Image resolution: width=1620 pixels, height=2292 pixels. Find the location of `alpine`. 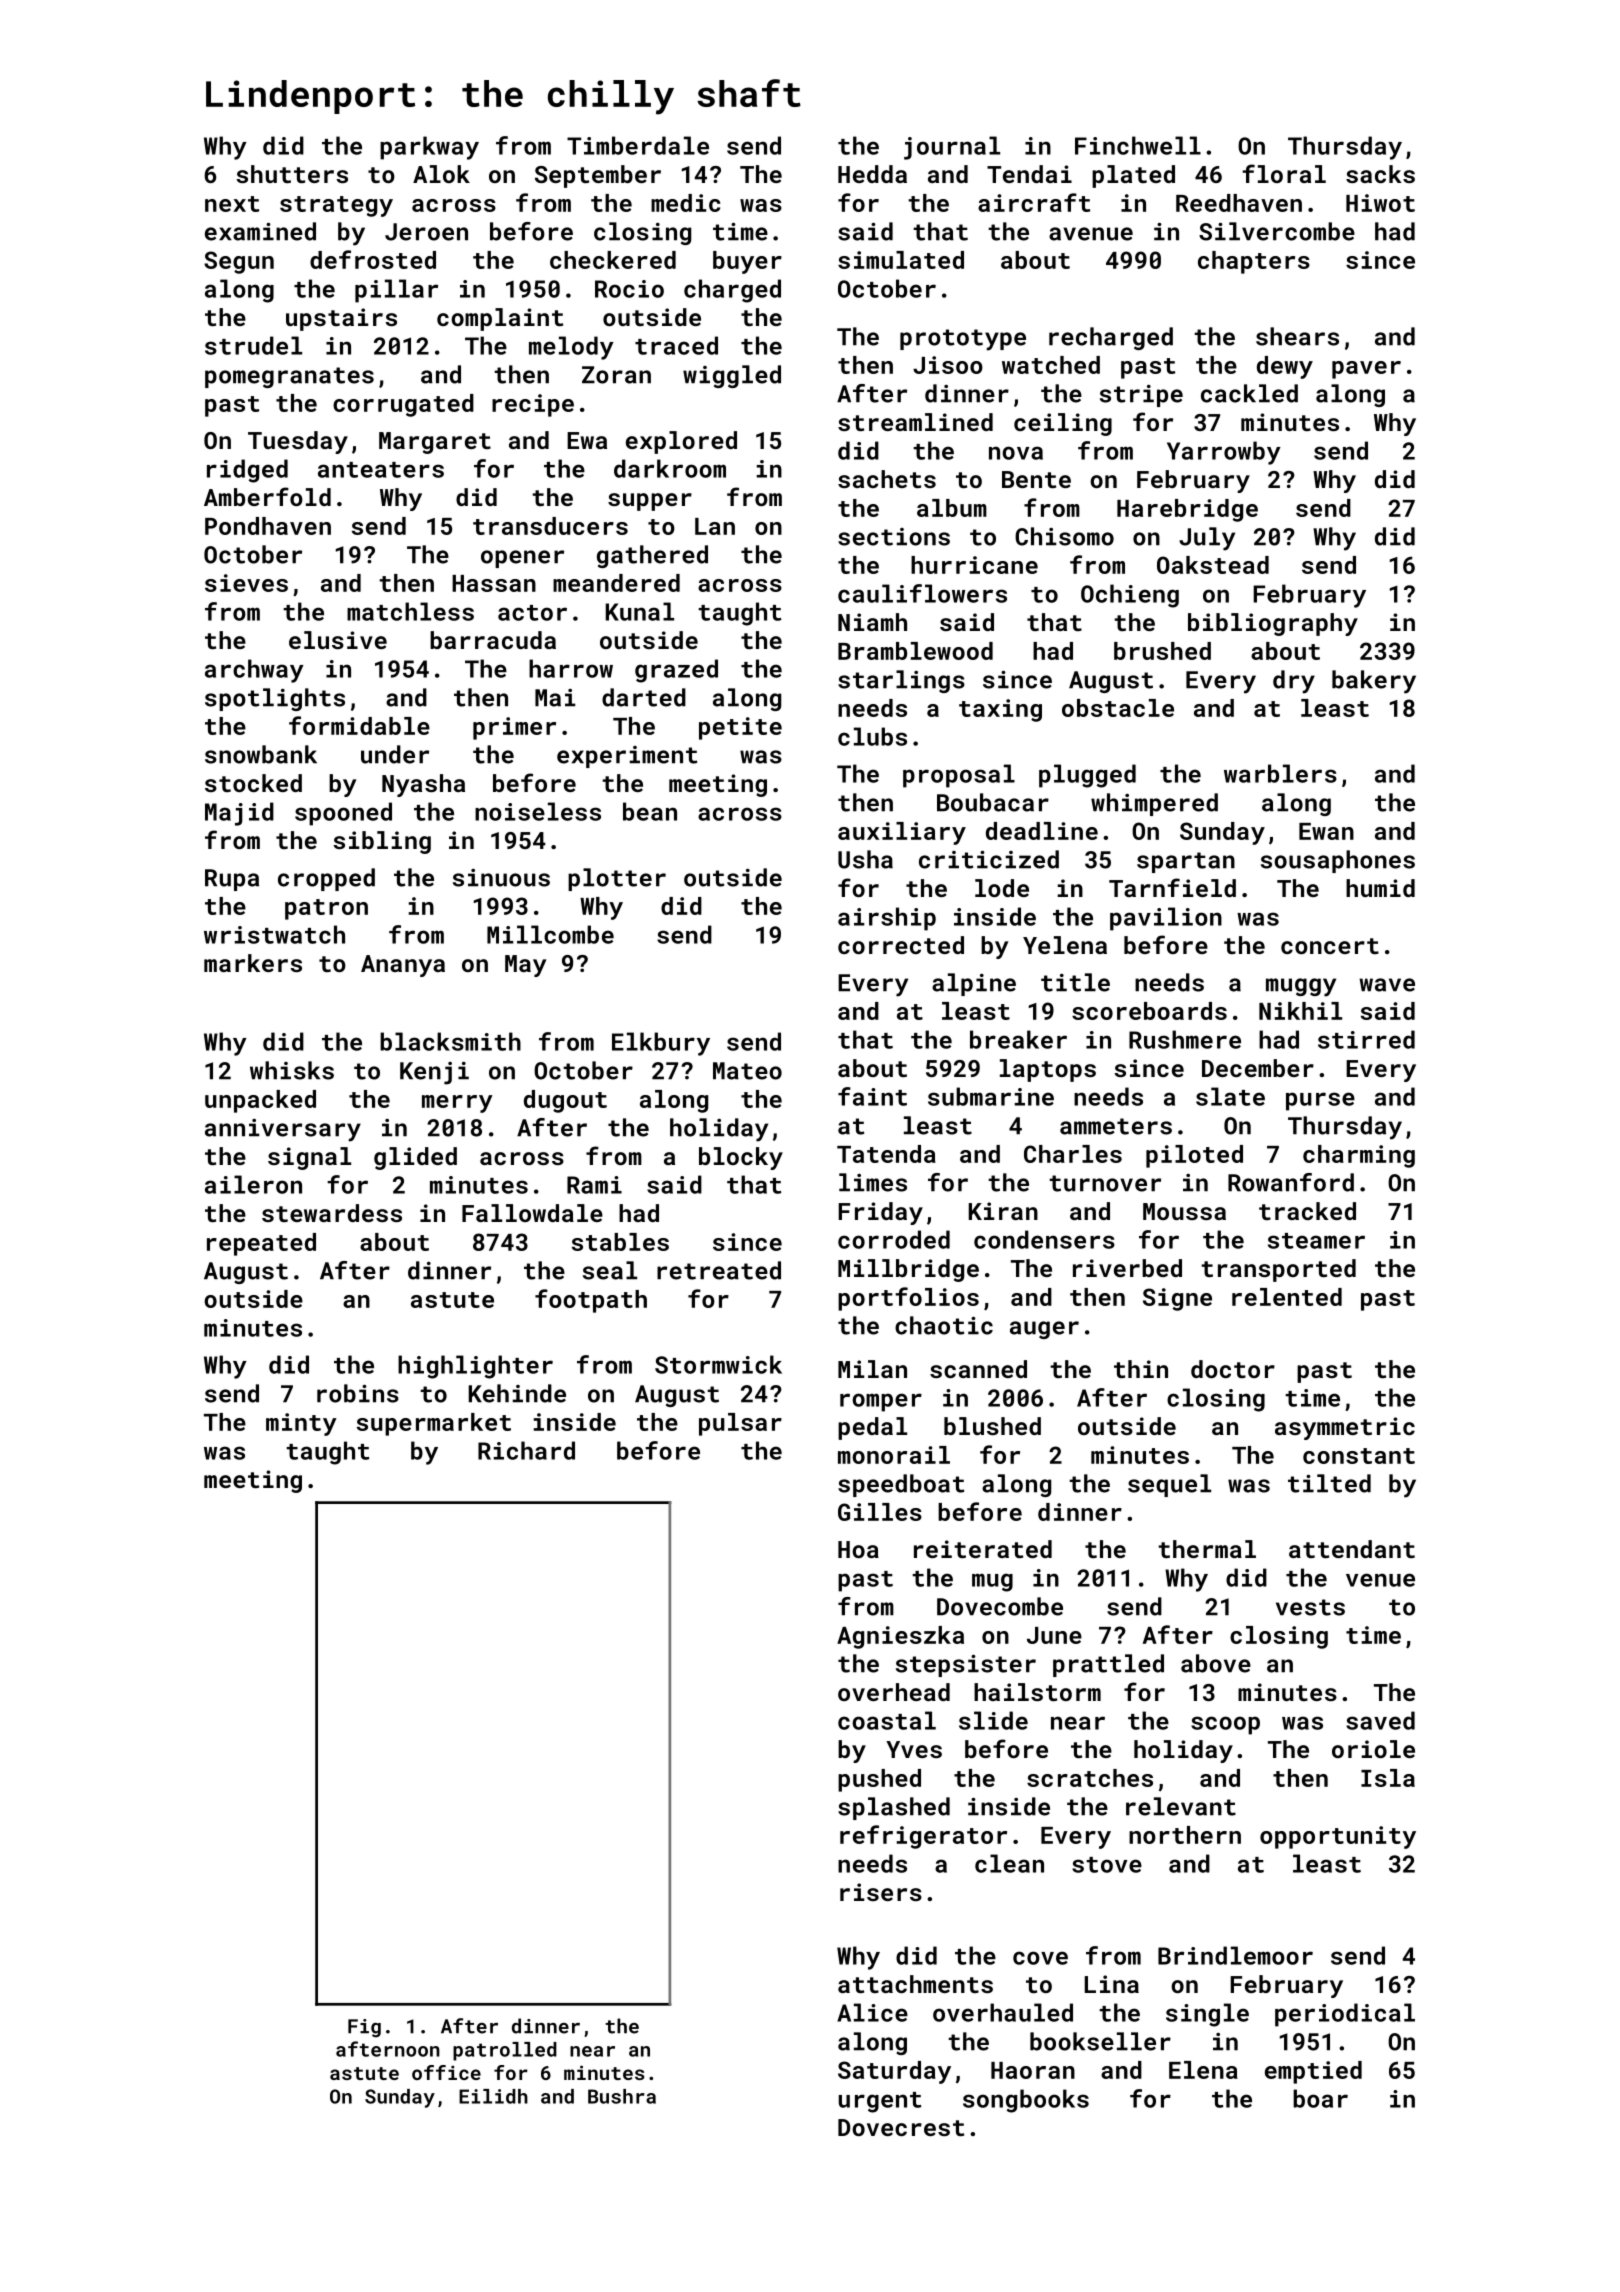

alpine is located at coordinates (974, 984).
